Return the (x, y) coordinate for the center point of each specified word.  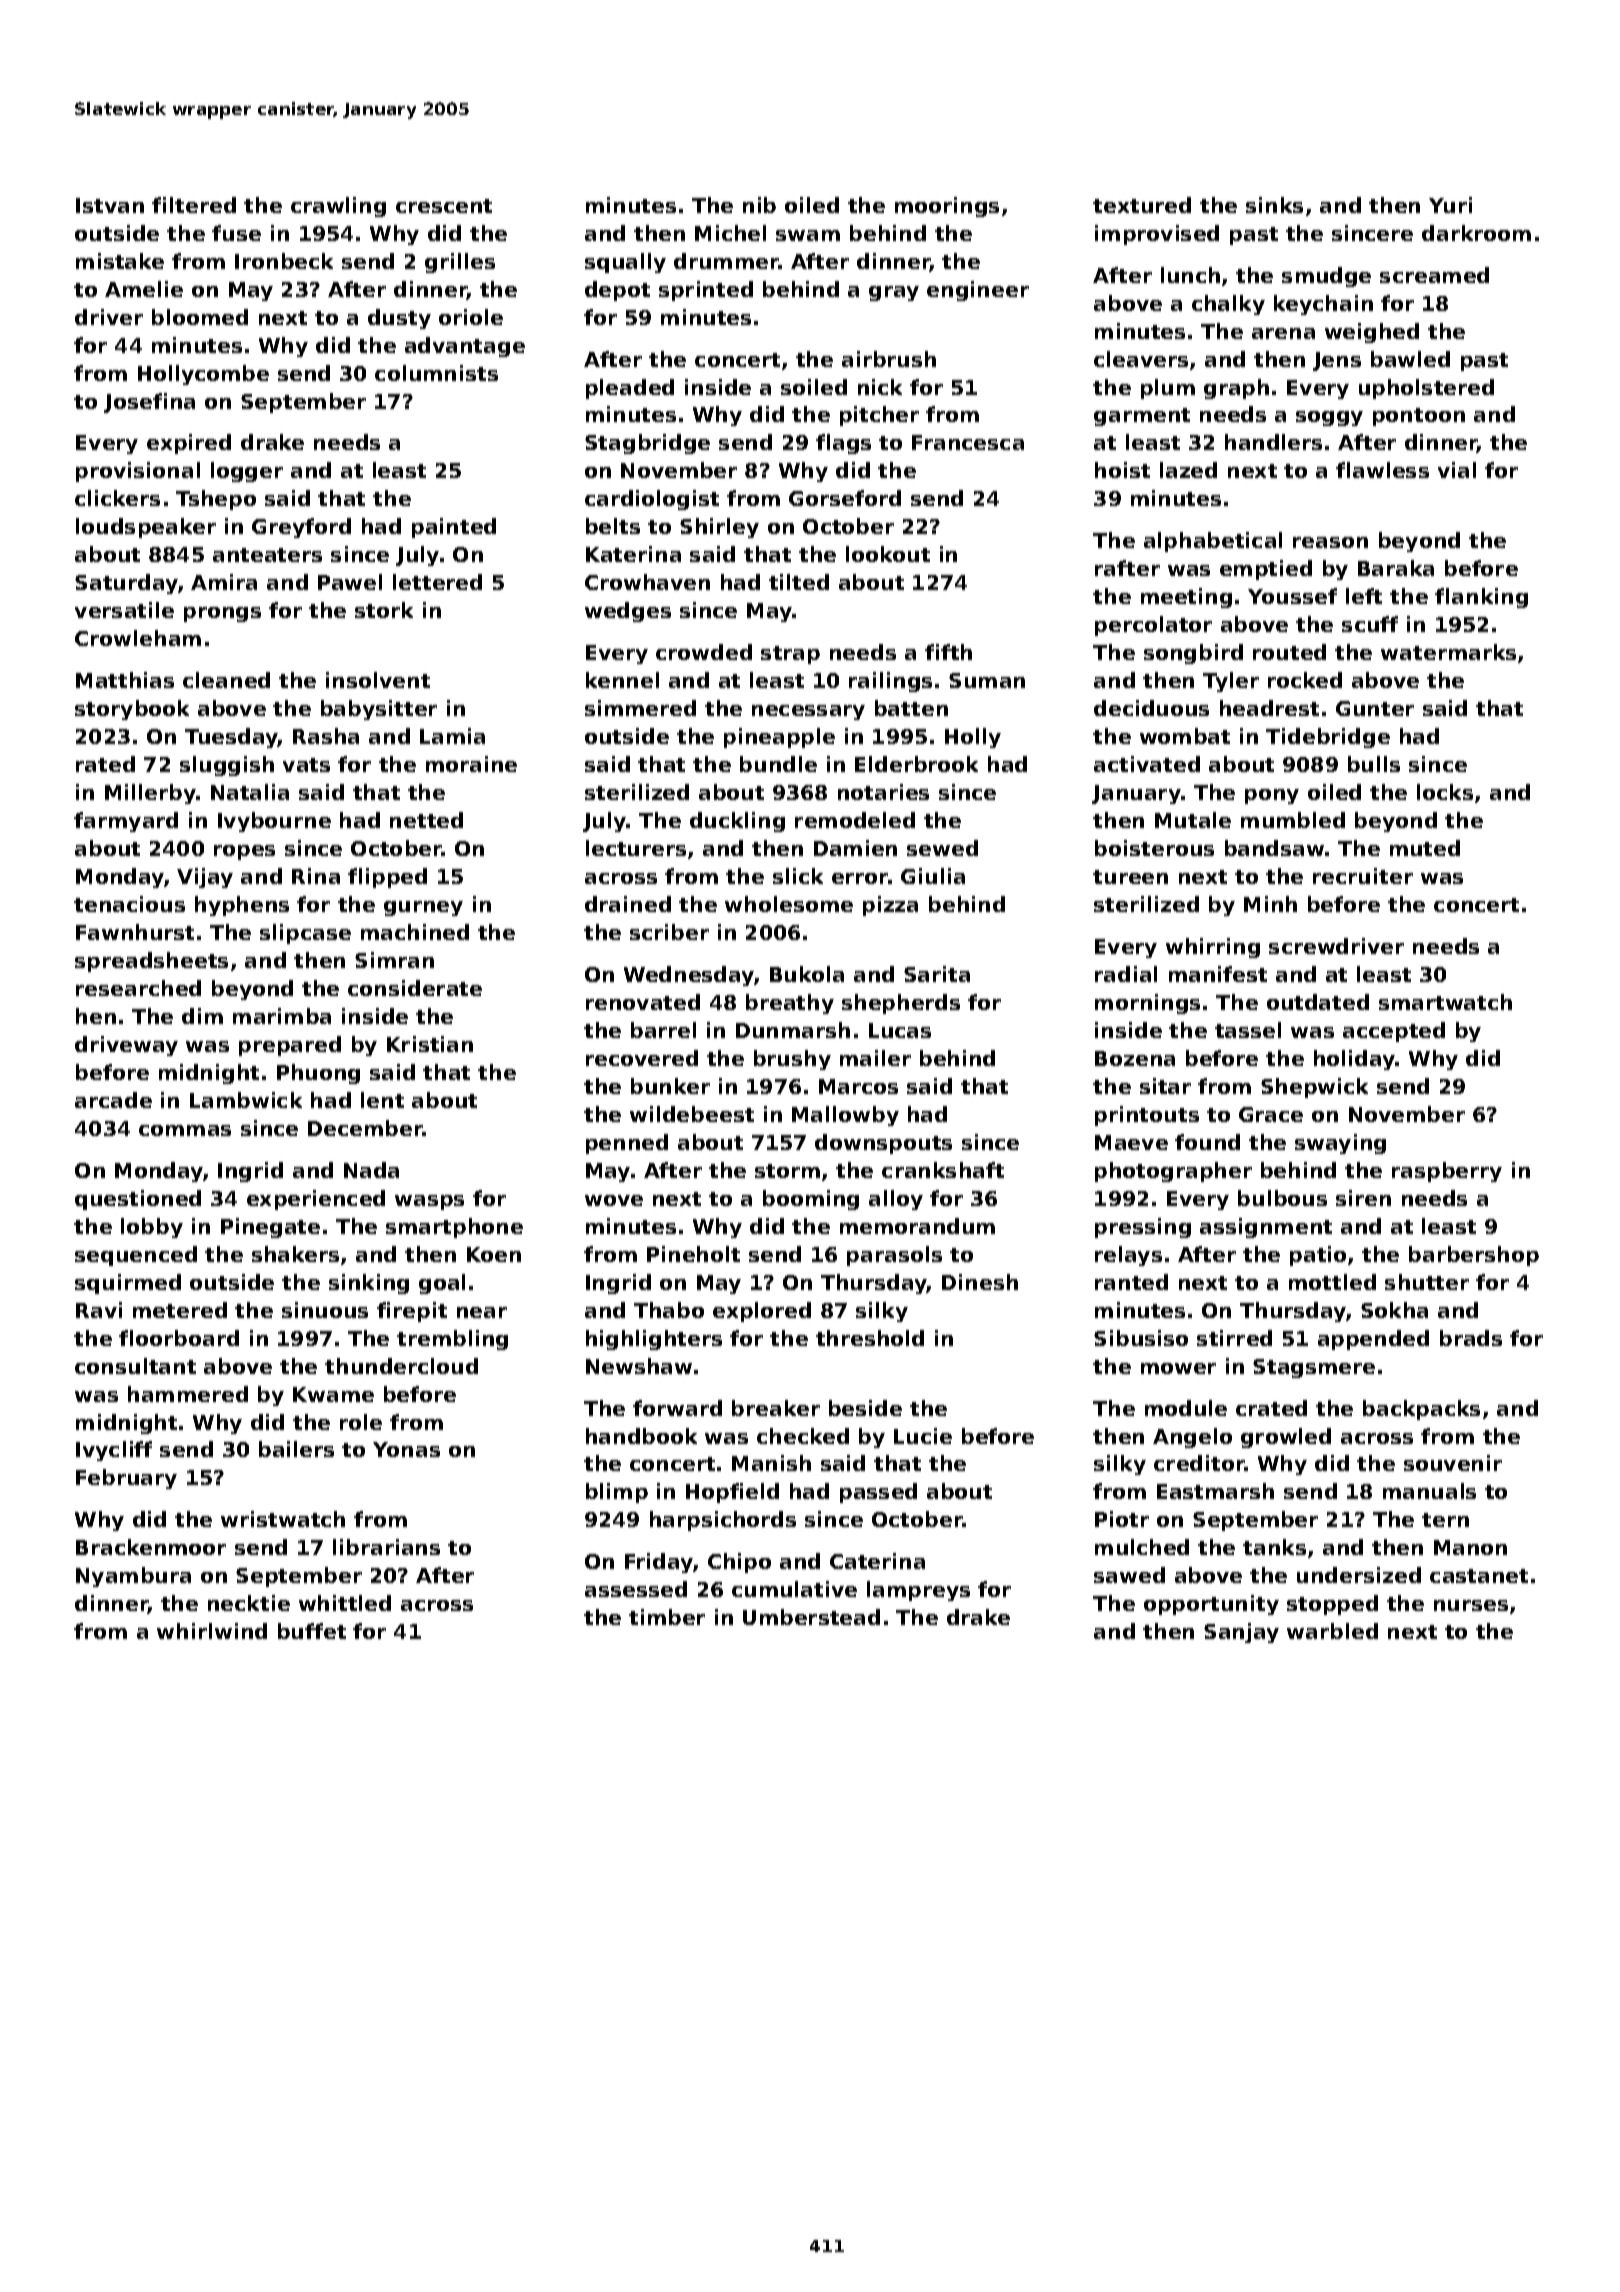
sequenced (136, 1256)
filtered (194, 205)
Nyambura (133, 1577)
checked (803, 1436)
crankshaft (943, 1170)
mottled (1332, 1282)
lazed (1188, 470)
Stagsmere (1314, 1368)
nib (759, 205)
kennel (622, 680)
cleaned (226, 680)
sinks (1274, 205)
